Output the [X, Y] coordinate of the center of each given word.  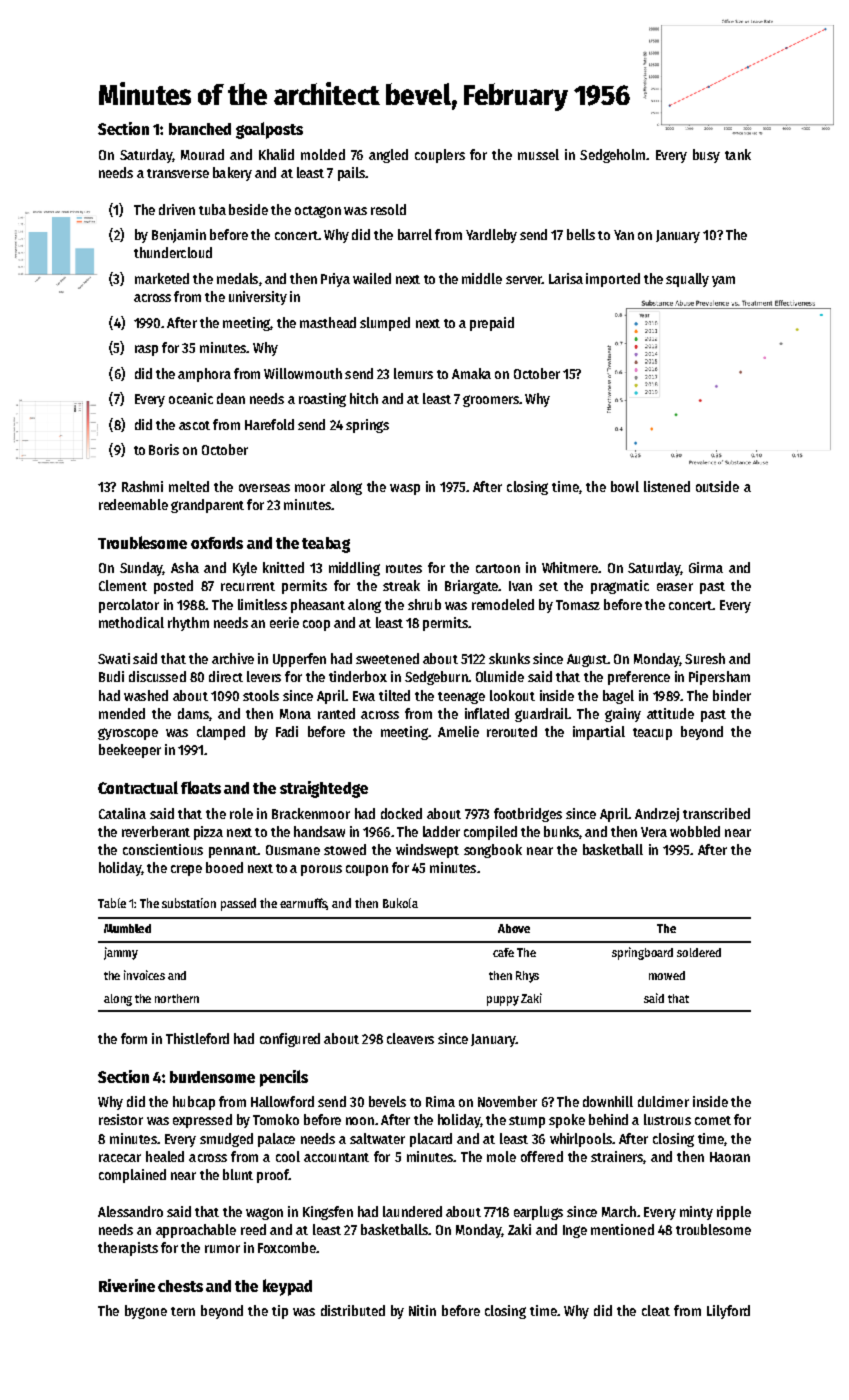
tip [280, 1312]
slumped [385, 324]
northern [177, 998]
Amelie [458, 731]
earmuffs [303, 904]
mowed [667, 975]
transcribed [716, 813]
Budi [111, 676]
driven [177, 209]
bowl [625, 486]
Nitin [422, 1310]
